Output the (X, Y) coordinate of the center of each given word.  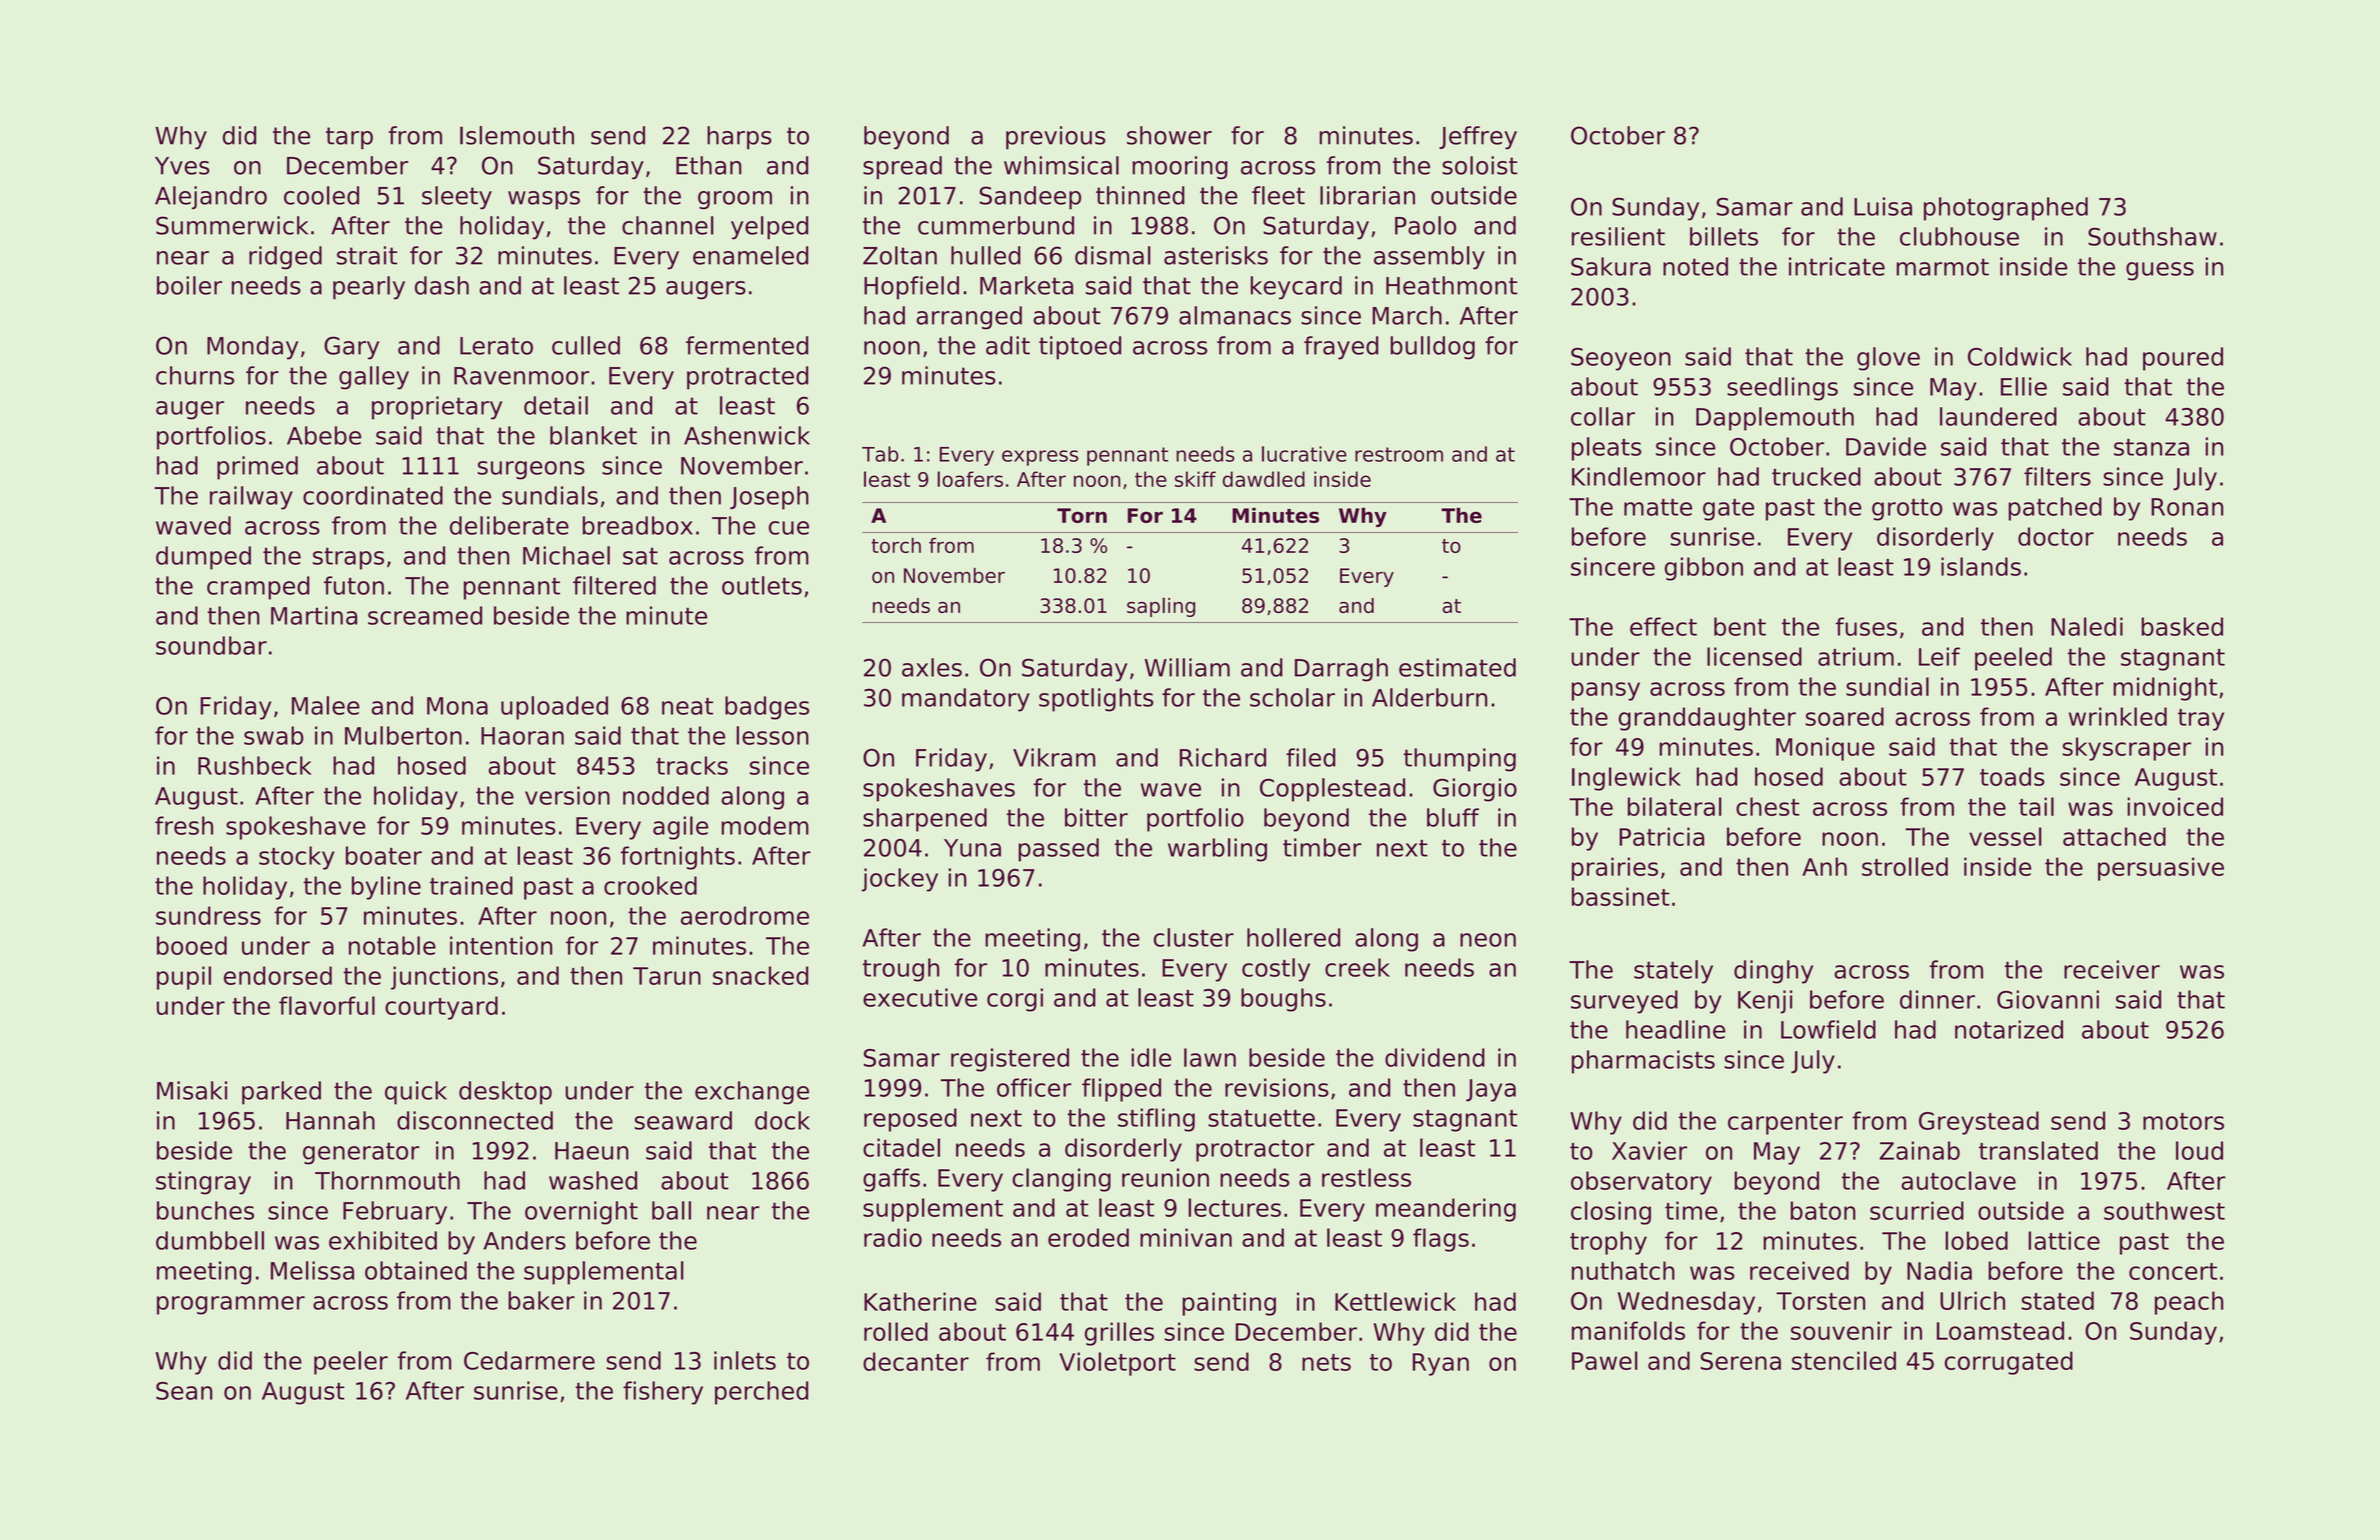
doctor (2056, 536)
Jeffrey (1478, 138)
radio (893, 1237)
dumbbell (210, 1240)
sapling (1161, 607)
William (1187, 667)
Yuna (972, 848)
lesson (772, 735)
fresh (184, 825)
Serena (1741, 1361)
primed (257, 468)
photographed (2006, 209)
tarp (349, 138)
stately (1673, 972)
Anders (524, 1240)
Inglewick (1626, 779)
